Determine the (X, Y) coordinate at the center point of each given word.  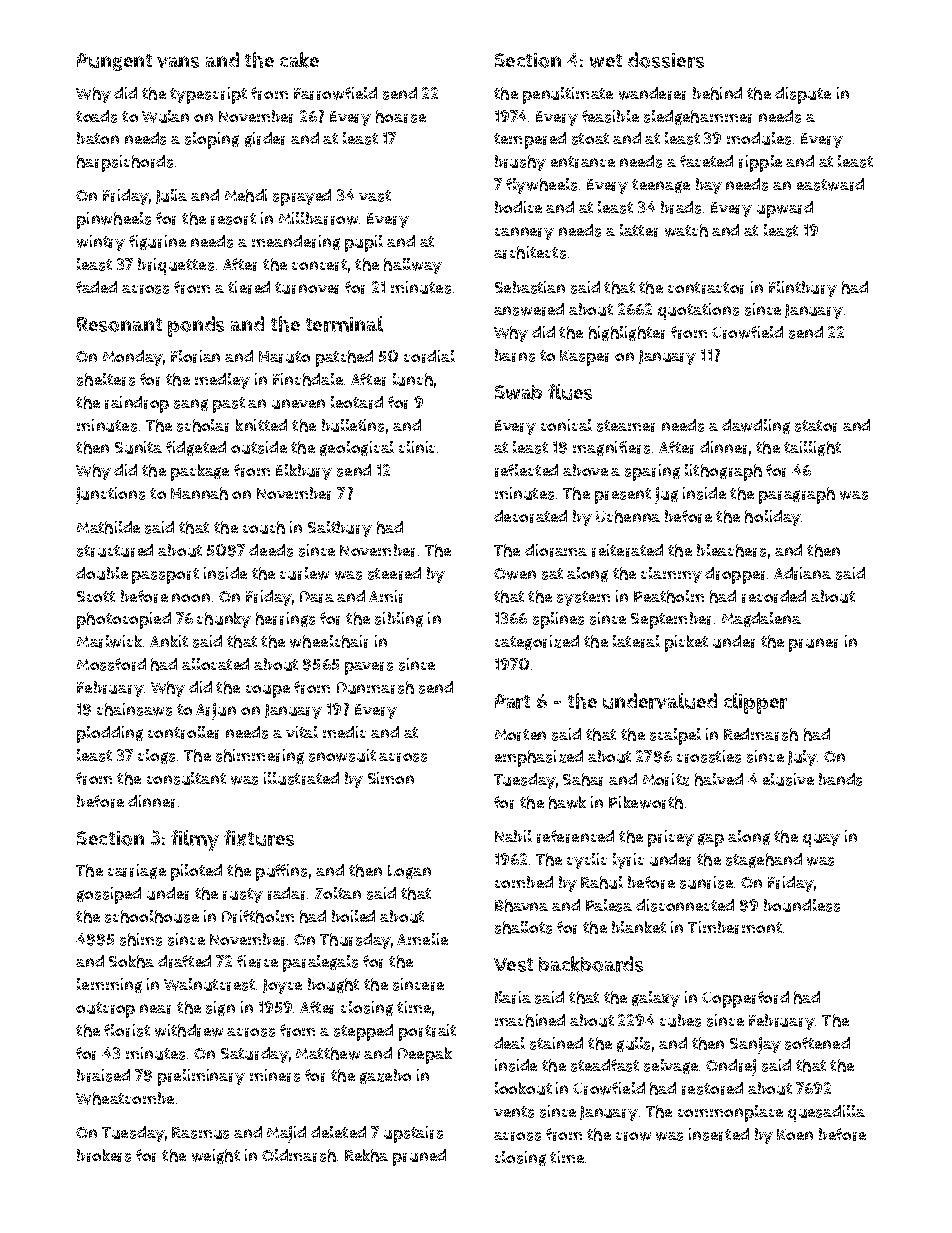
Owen (515, 574)
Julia (171, 196)
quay (821, 840)
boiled (353, 916)
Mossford (111, 664)
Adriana (802, 573)
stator (816, 426)
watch (686, 230)
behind (717, 93)
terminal (344, 324)
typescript (208, 95)
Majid (286, 1134)
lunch (413, 379)
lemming (109, 985)
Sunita (138, 447)
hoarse (401, 116)
